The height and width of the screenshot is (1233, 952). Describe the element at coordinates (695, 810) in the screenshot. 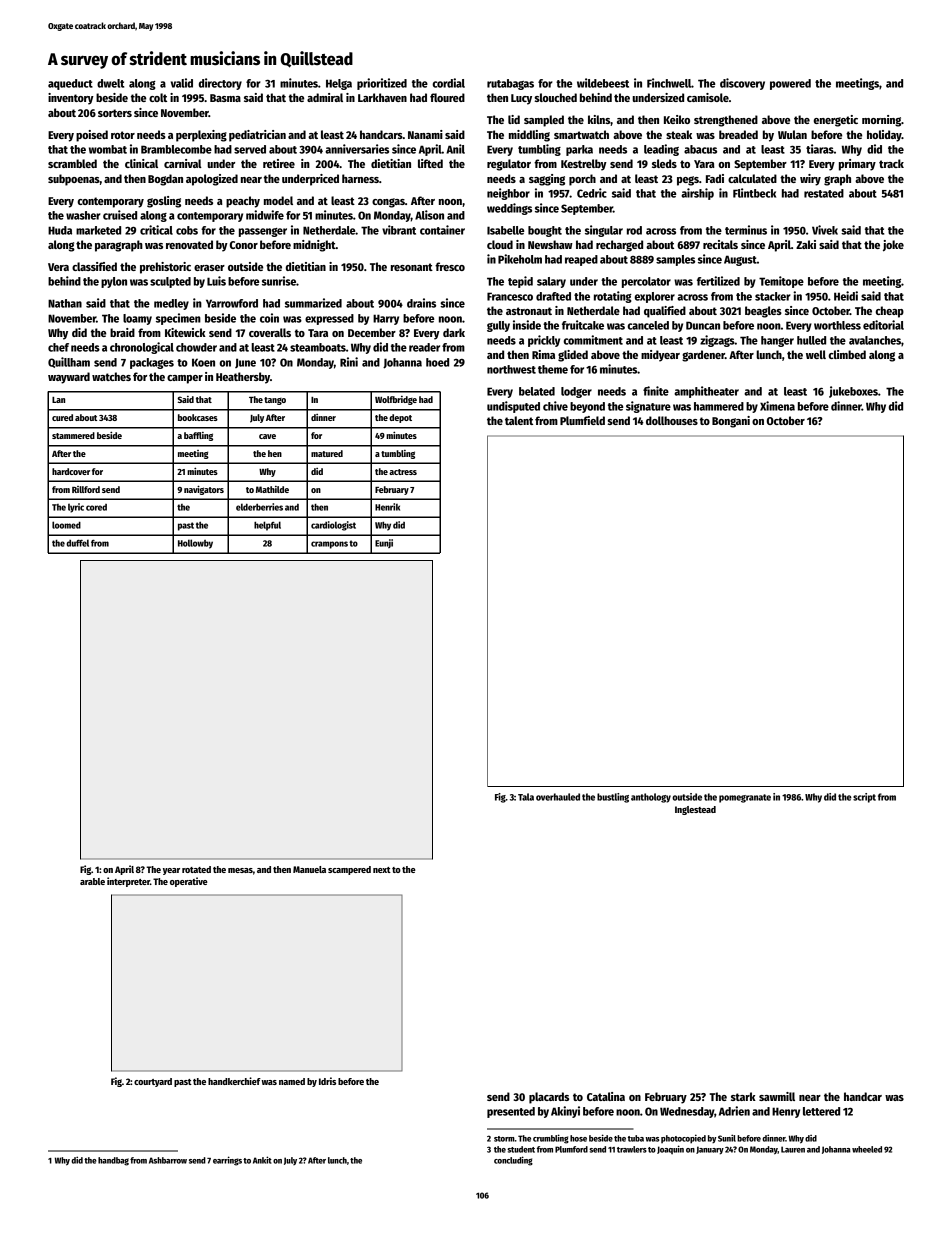

I see `Inglestead` at that location.
